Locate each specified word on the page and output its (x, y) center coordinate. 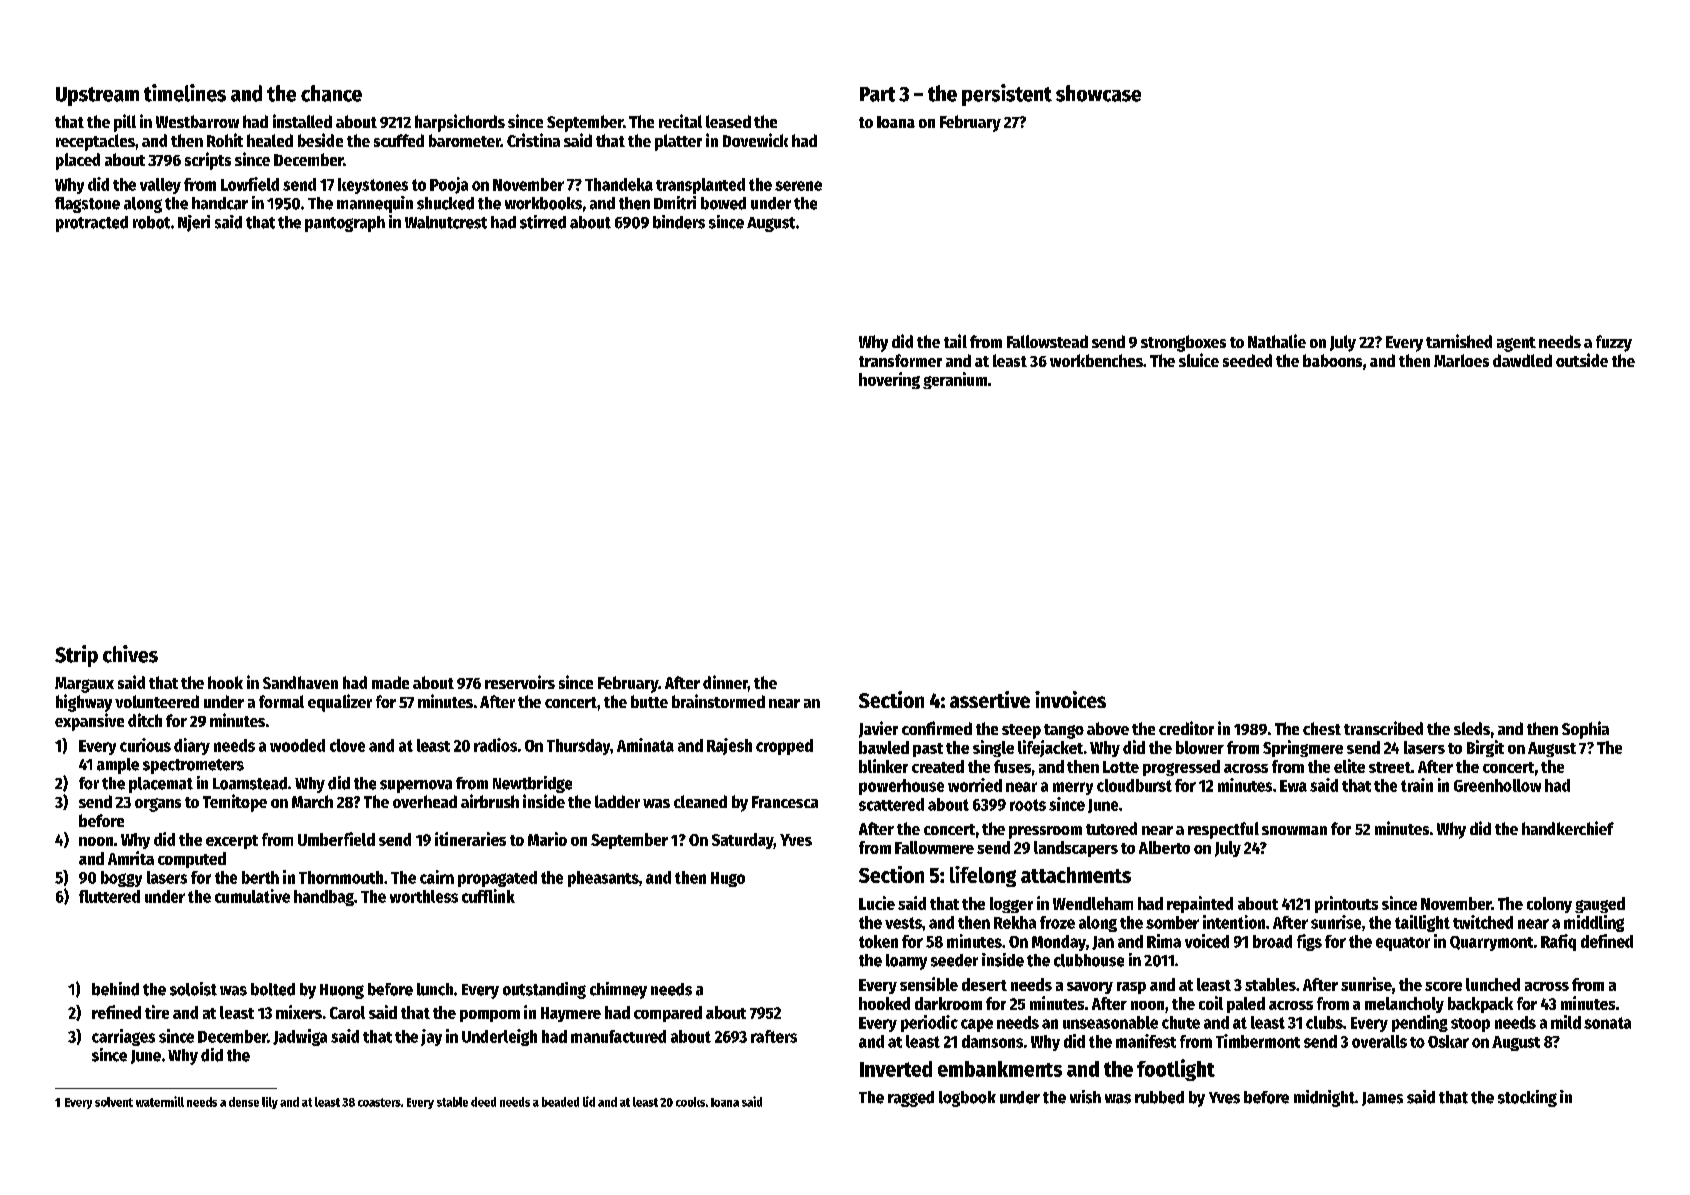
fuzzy (1614, 343)
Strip (76, 656)
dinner (725, 682)
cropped (784, 747)
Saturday (743, 841)
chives (130, 654)
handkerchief (1568, 828)
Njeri (194, 223)
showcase (1098, 93)
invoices (1070, 699)
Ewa (1293, 786)
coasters (379, 1102)
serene (798, 186)
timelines (185, 93)
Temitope (235, 803)
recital (680, 121)
